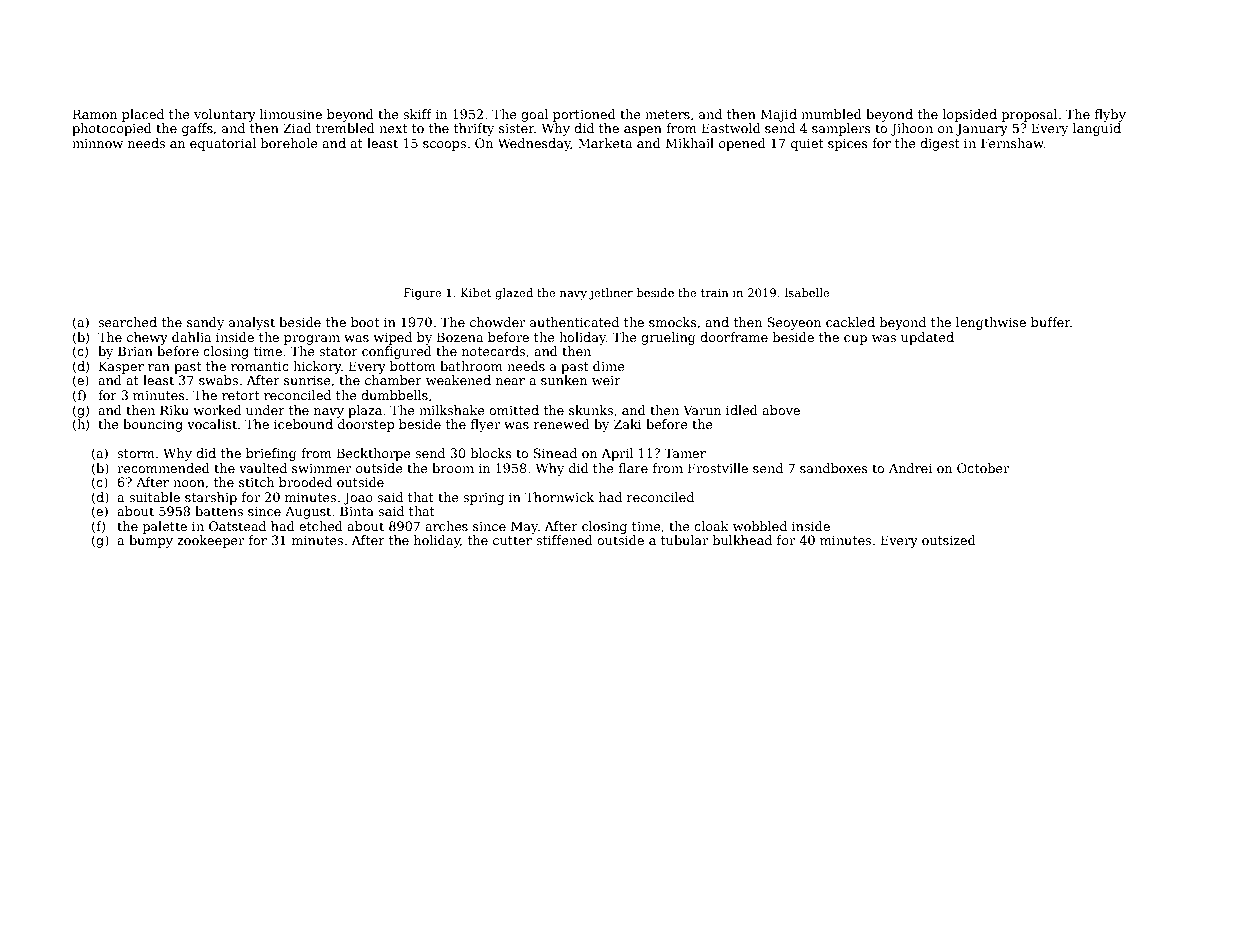 This screenshot has height=952, width=1233. I want to click on glazed, so click(514, 294).
